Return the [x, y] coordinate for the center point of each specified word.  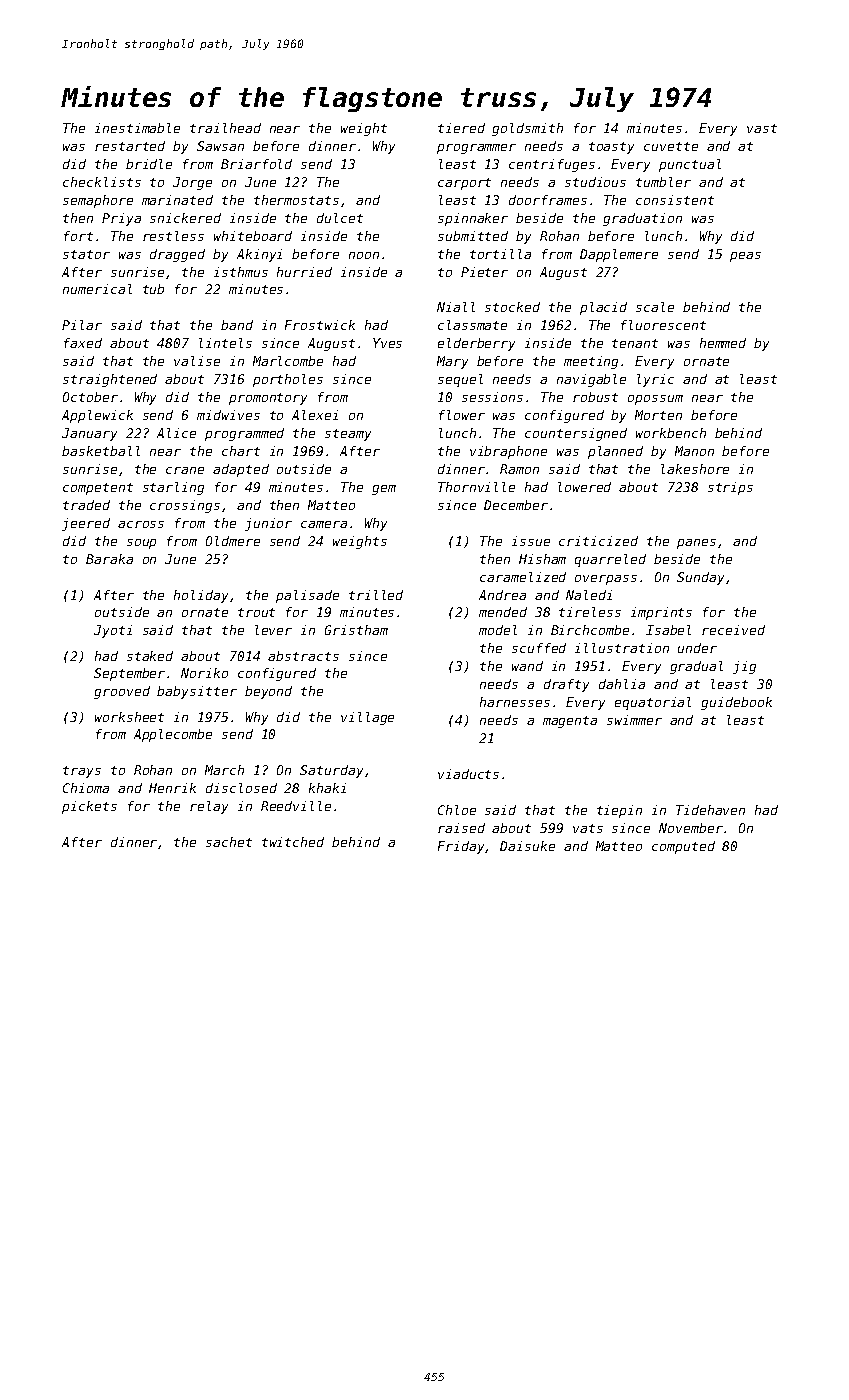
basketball [101, 451]
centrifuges [552, 165]
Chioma [86, 788]
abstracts [303, 656]
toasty [611, 148]
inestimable [137, 128]
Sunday [700, 578]
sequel [460, 380]
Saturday [331, 771]
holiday [201, 596]
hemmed [723, 343]
